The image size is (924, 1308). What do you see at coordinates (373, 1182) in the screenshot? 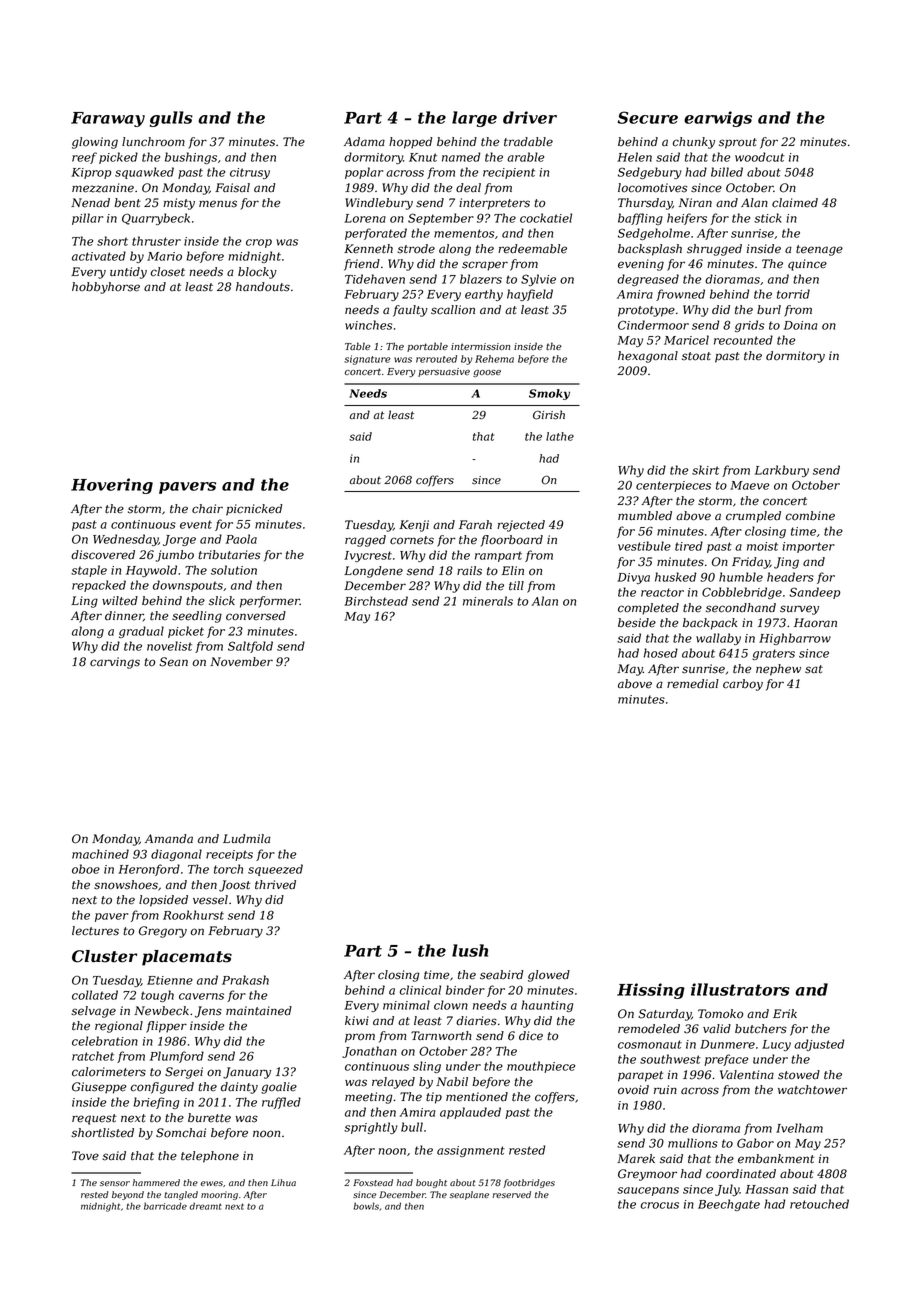
I see `Foxstead` at bounding box center [373, 1182].
